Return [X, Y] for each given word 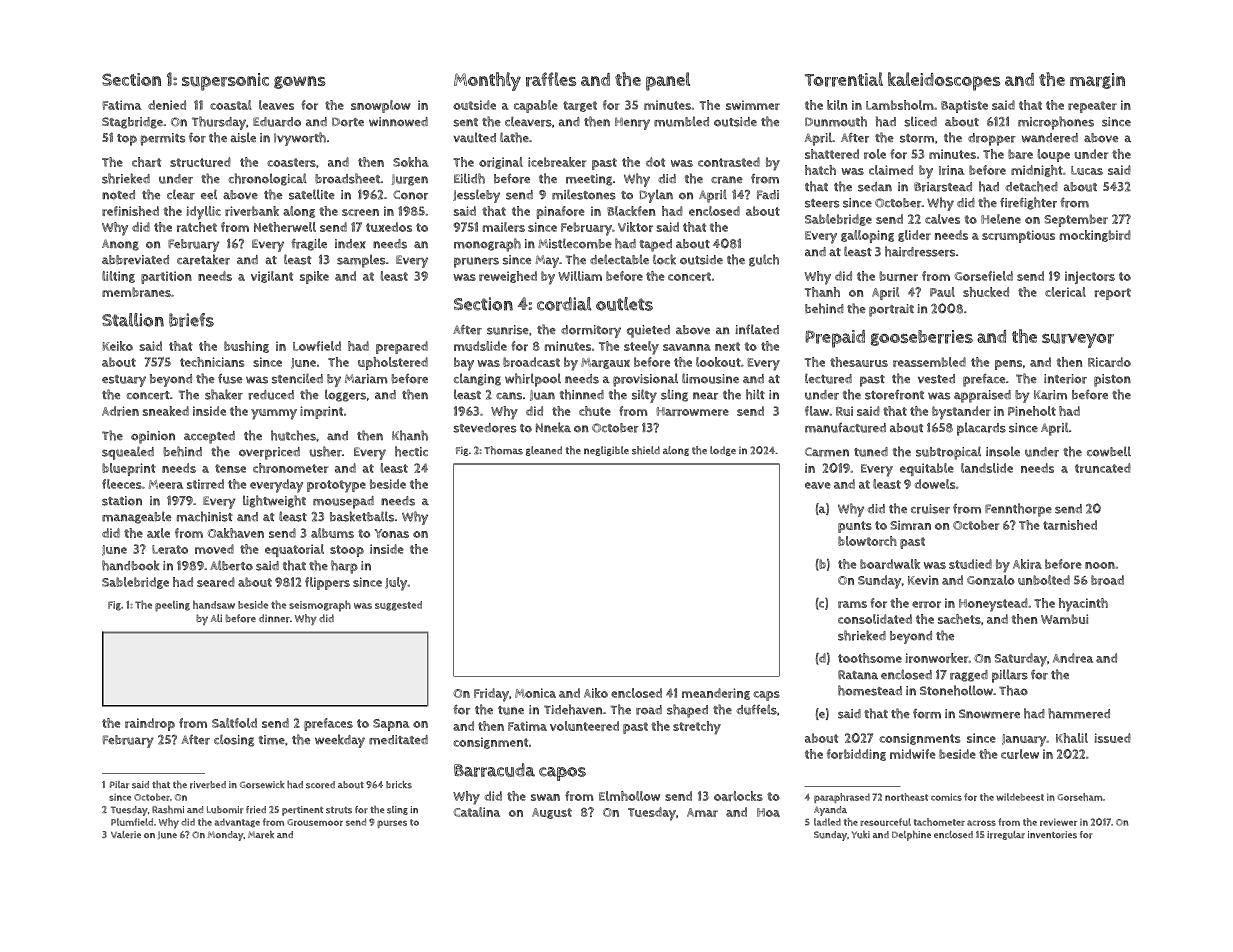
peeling [172, 606]
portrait [891, 310]
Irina [951, 170]
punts [855, 527]
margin [1097, 81]
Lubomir [225, 810]
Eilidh [469, 178]
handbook [130, 565]
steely [641, 348]
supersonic [225, 82]
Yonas [392, 533]
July [396, 584]
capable [536, 106]
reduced [271, 395]
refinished [130, 211]
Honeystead [993, 605]
